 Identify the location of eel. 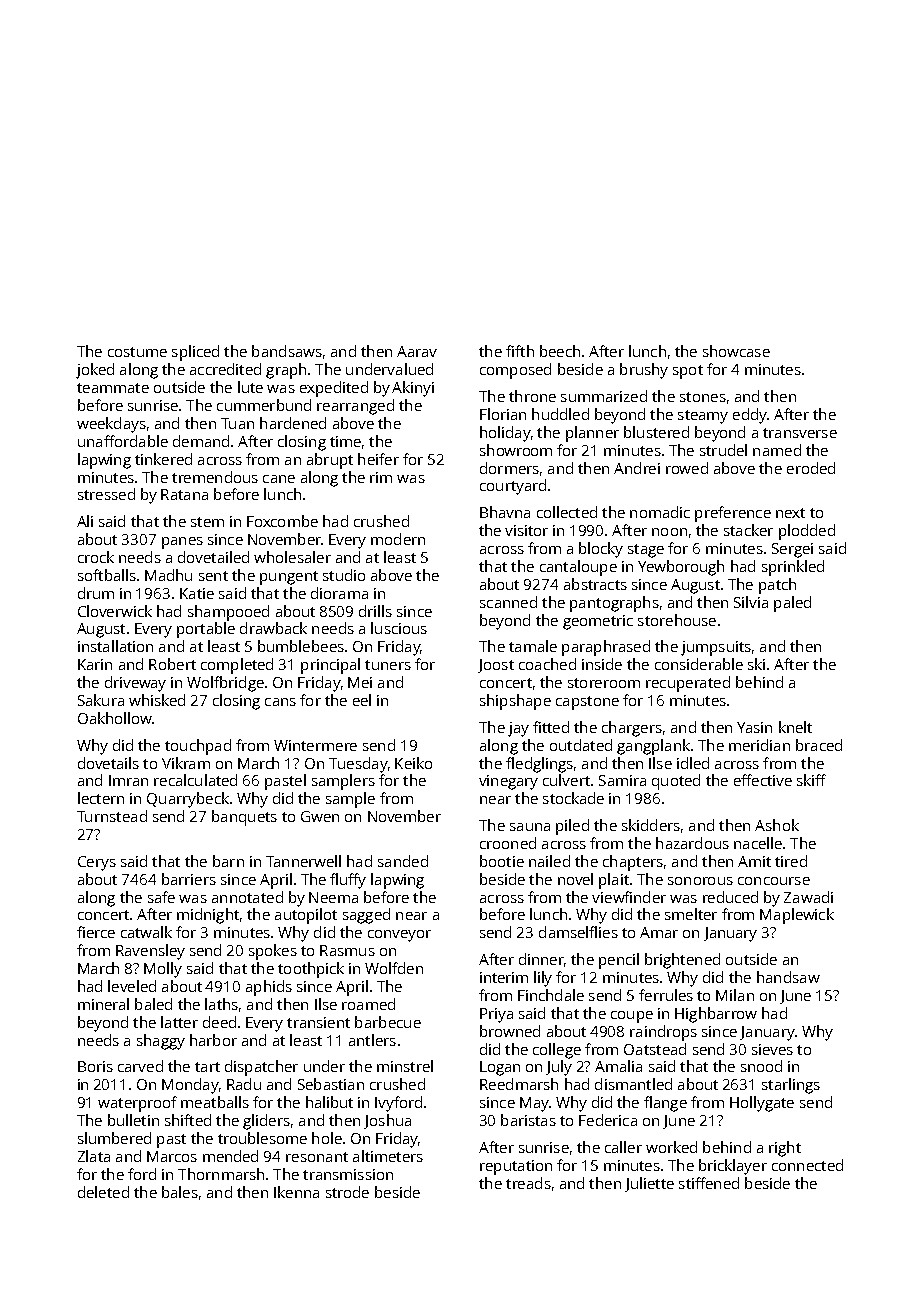
(362, 700).
